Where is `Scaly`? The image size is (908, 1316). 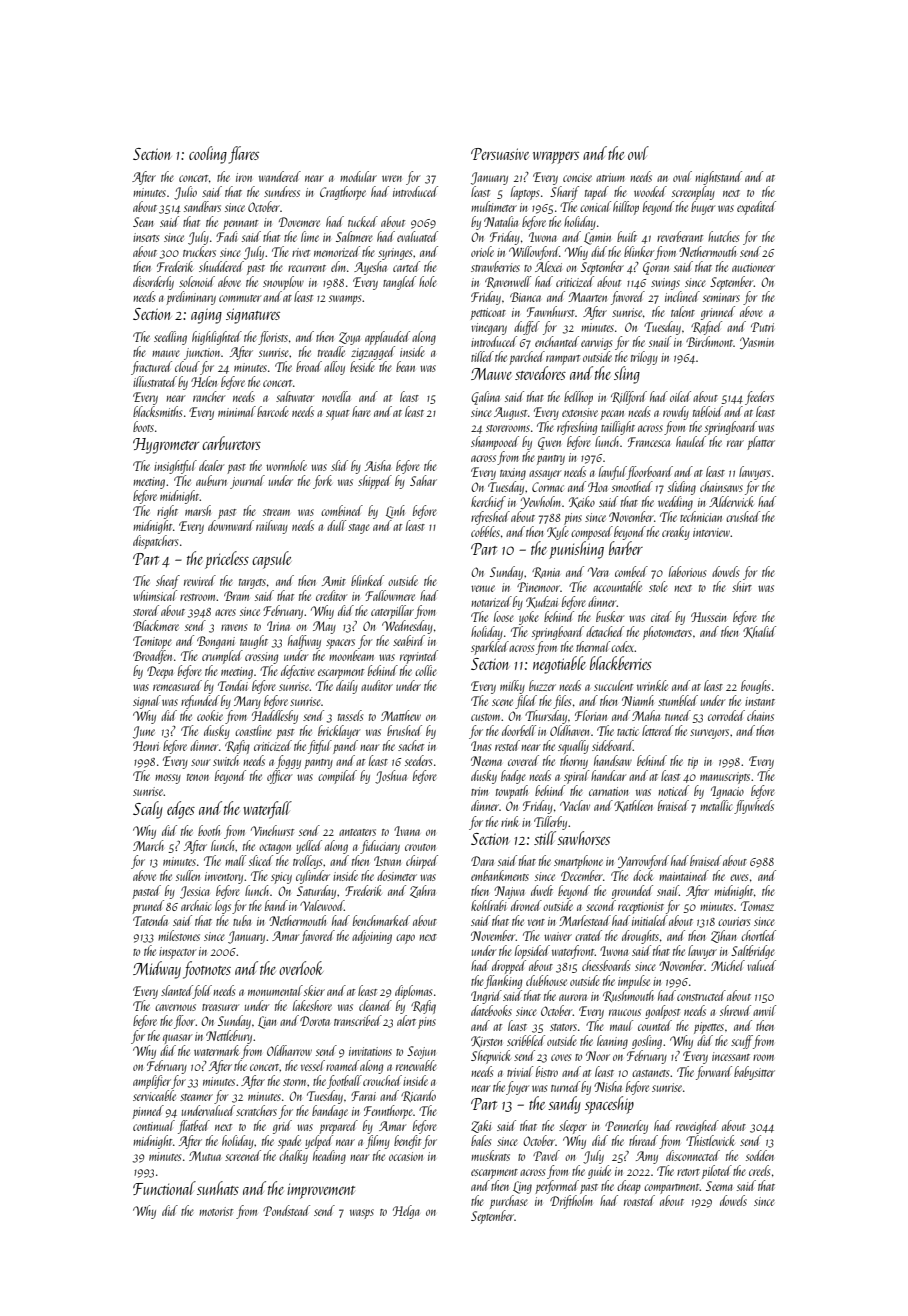
Scaly is located at coordinates (148, 810).
